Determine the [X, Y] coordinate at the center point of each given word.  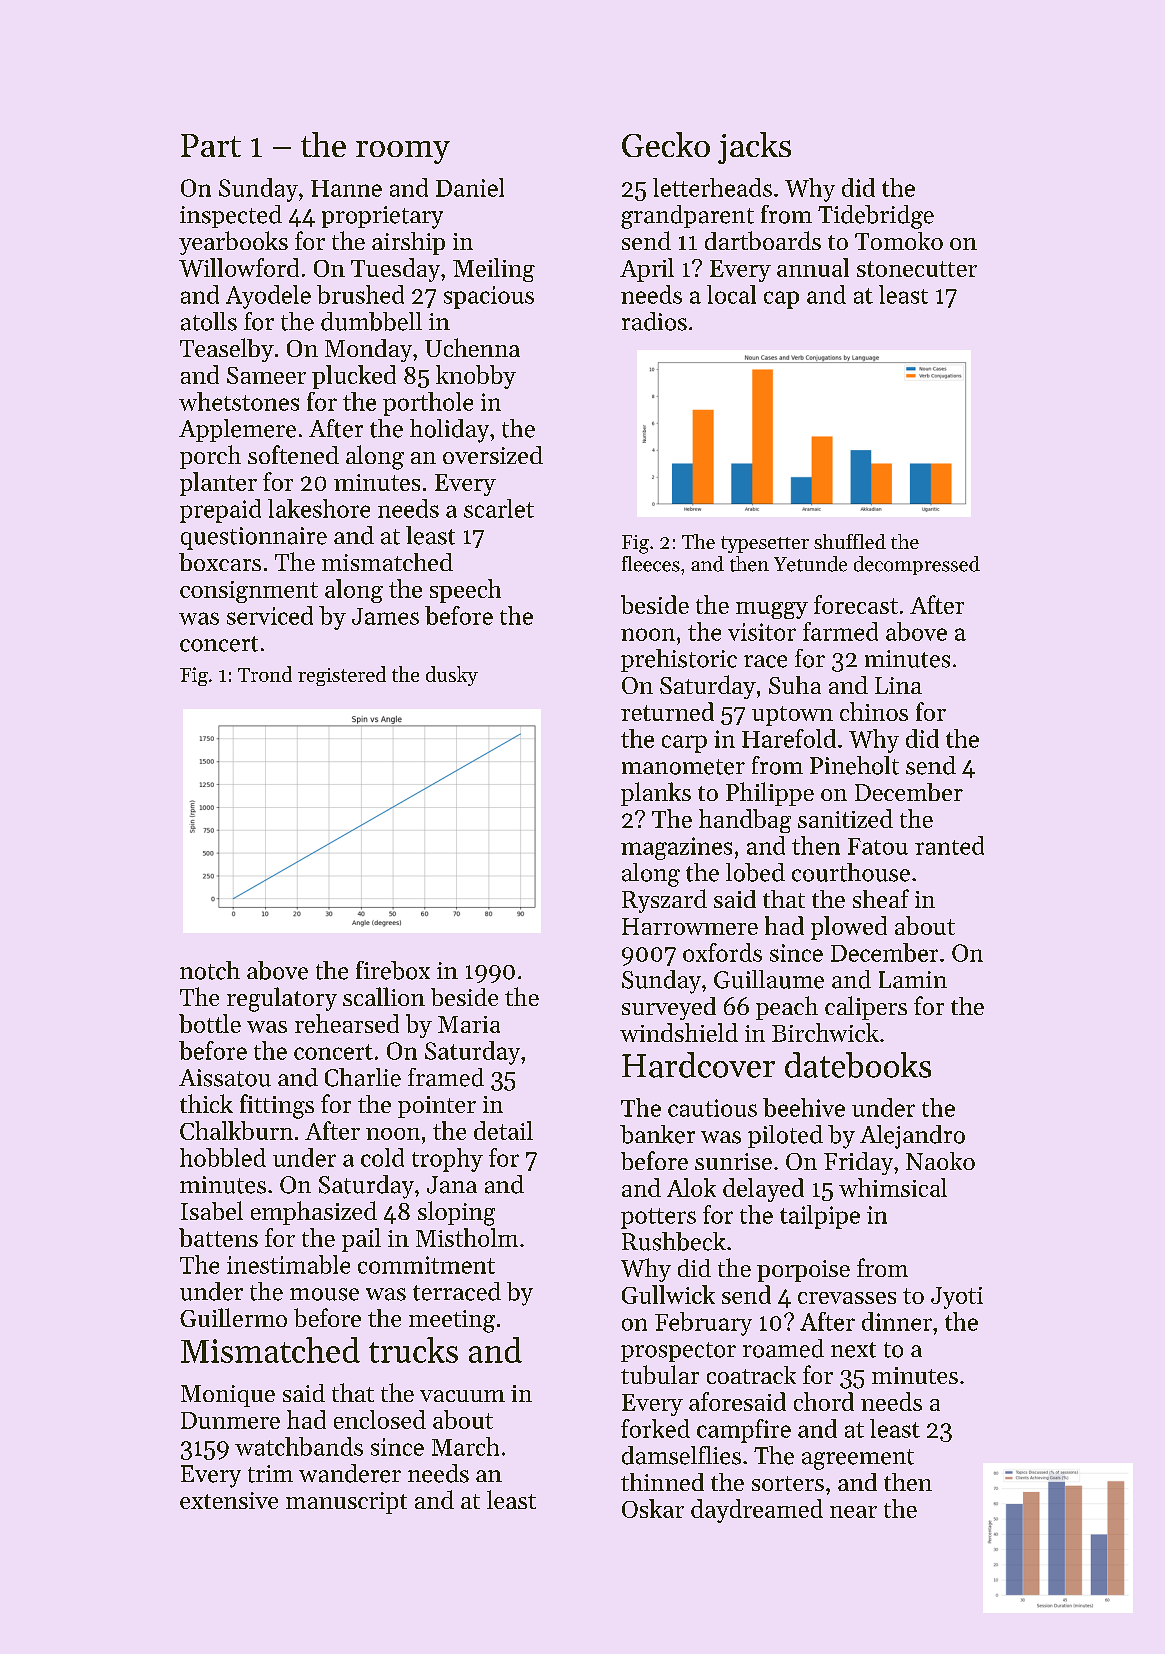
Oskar [653, 1508]
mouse [324, 1294]
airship [408, 243]
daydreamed [757, 1511]
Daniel [470, 187]
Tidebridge [876, 217]
